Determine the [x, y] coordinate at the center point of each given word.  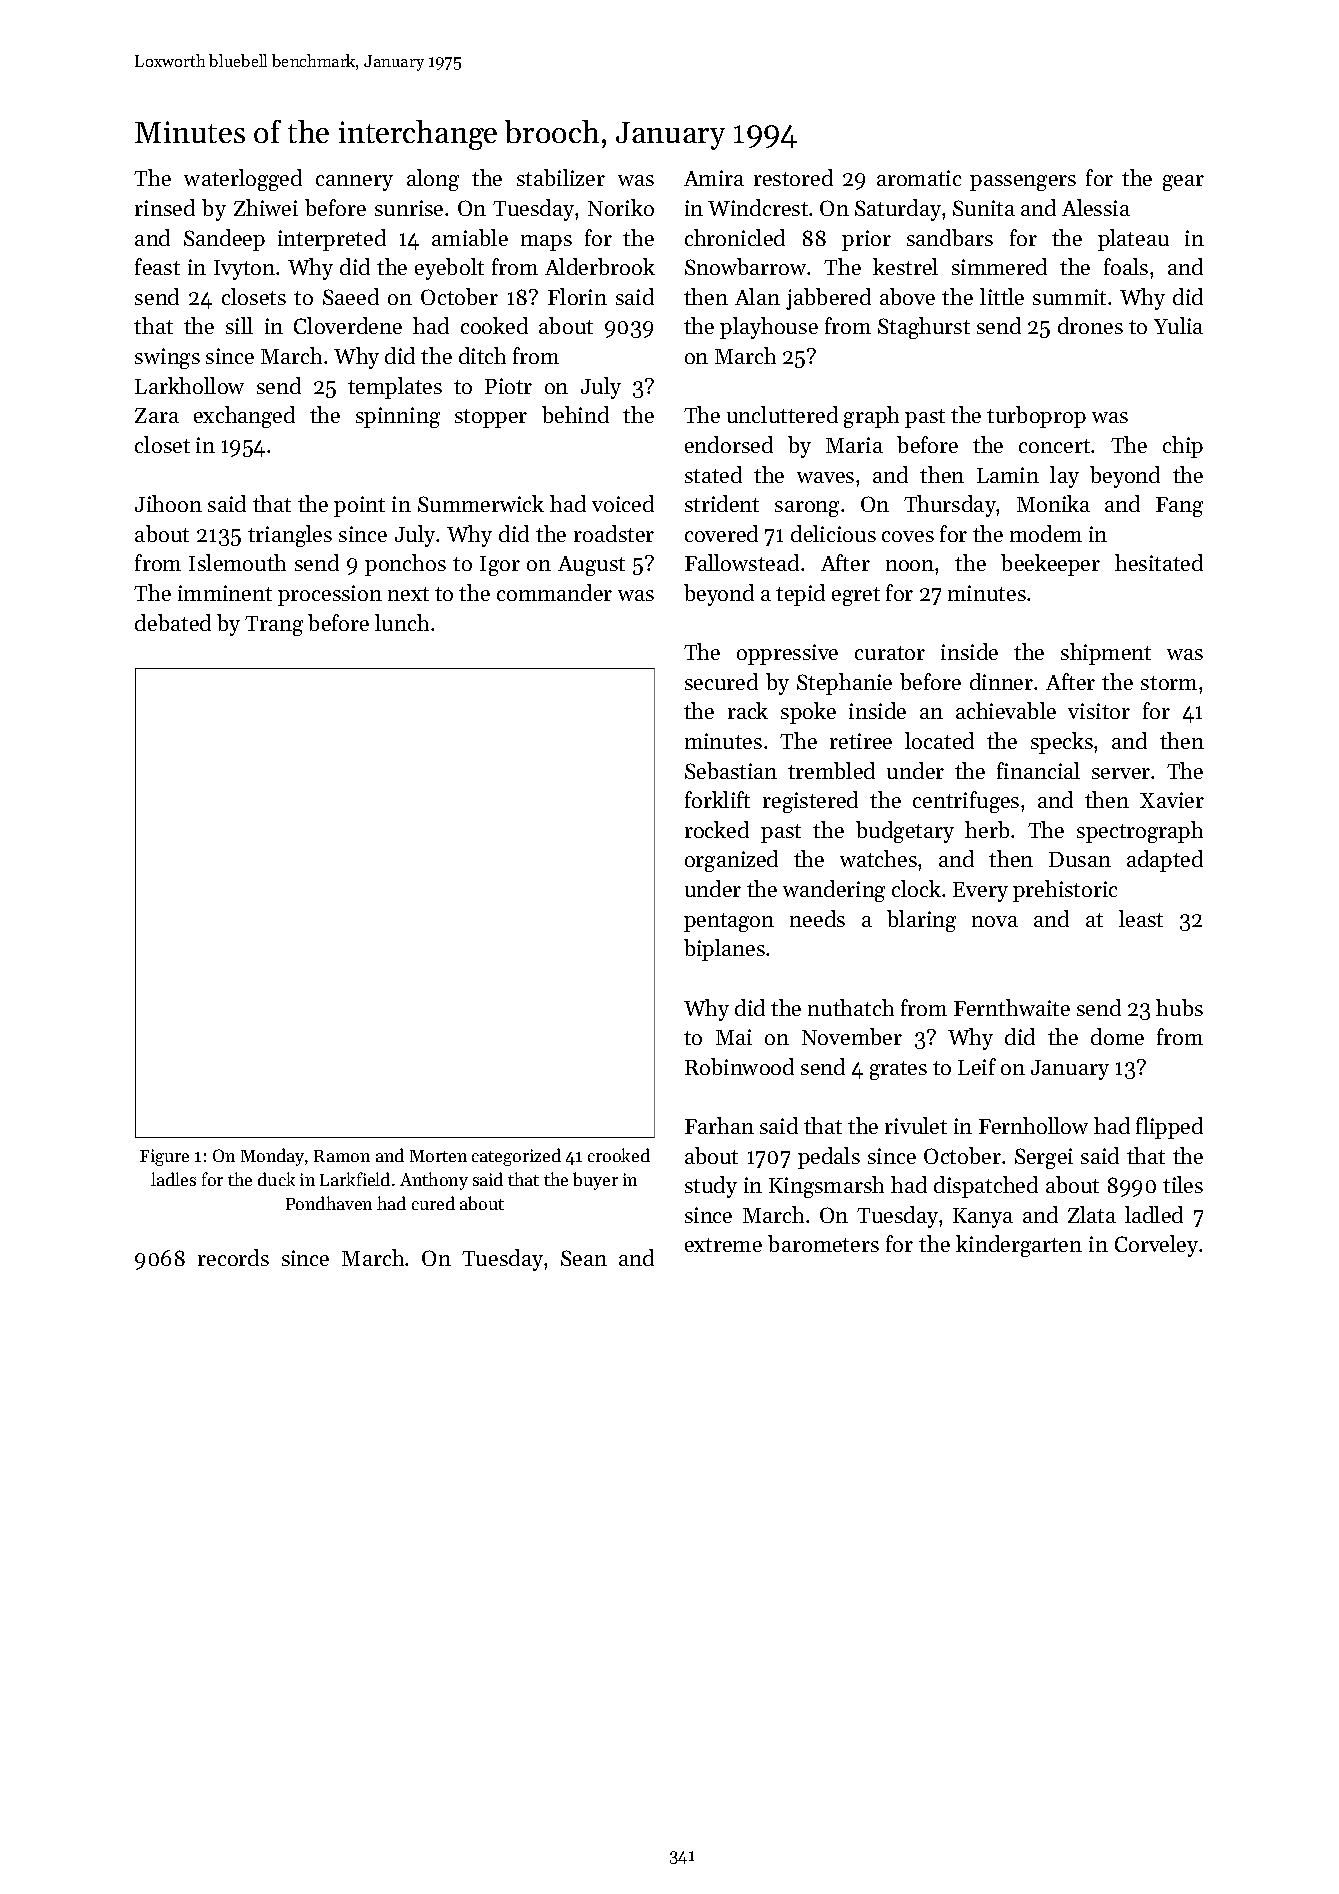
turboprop [1036, 417]
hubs [1179, 1007]
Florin [577, 296]
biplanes [724, 950]
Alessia [1096, 207]
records [233, 1257]
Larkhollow [189, 385]
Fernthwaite [1012, 1007]
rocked [717, 829]
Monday [272, 1157]
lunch [402, 622]
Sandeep [224, 240]
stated [713, 474]
